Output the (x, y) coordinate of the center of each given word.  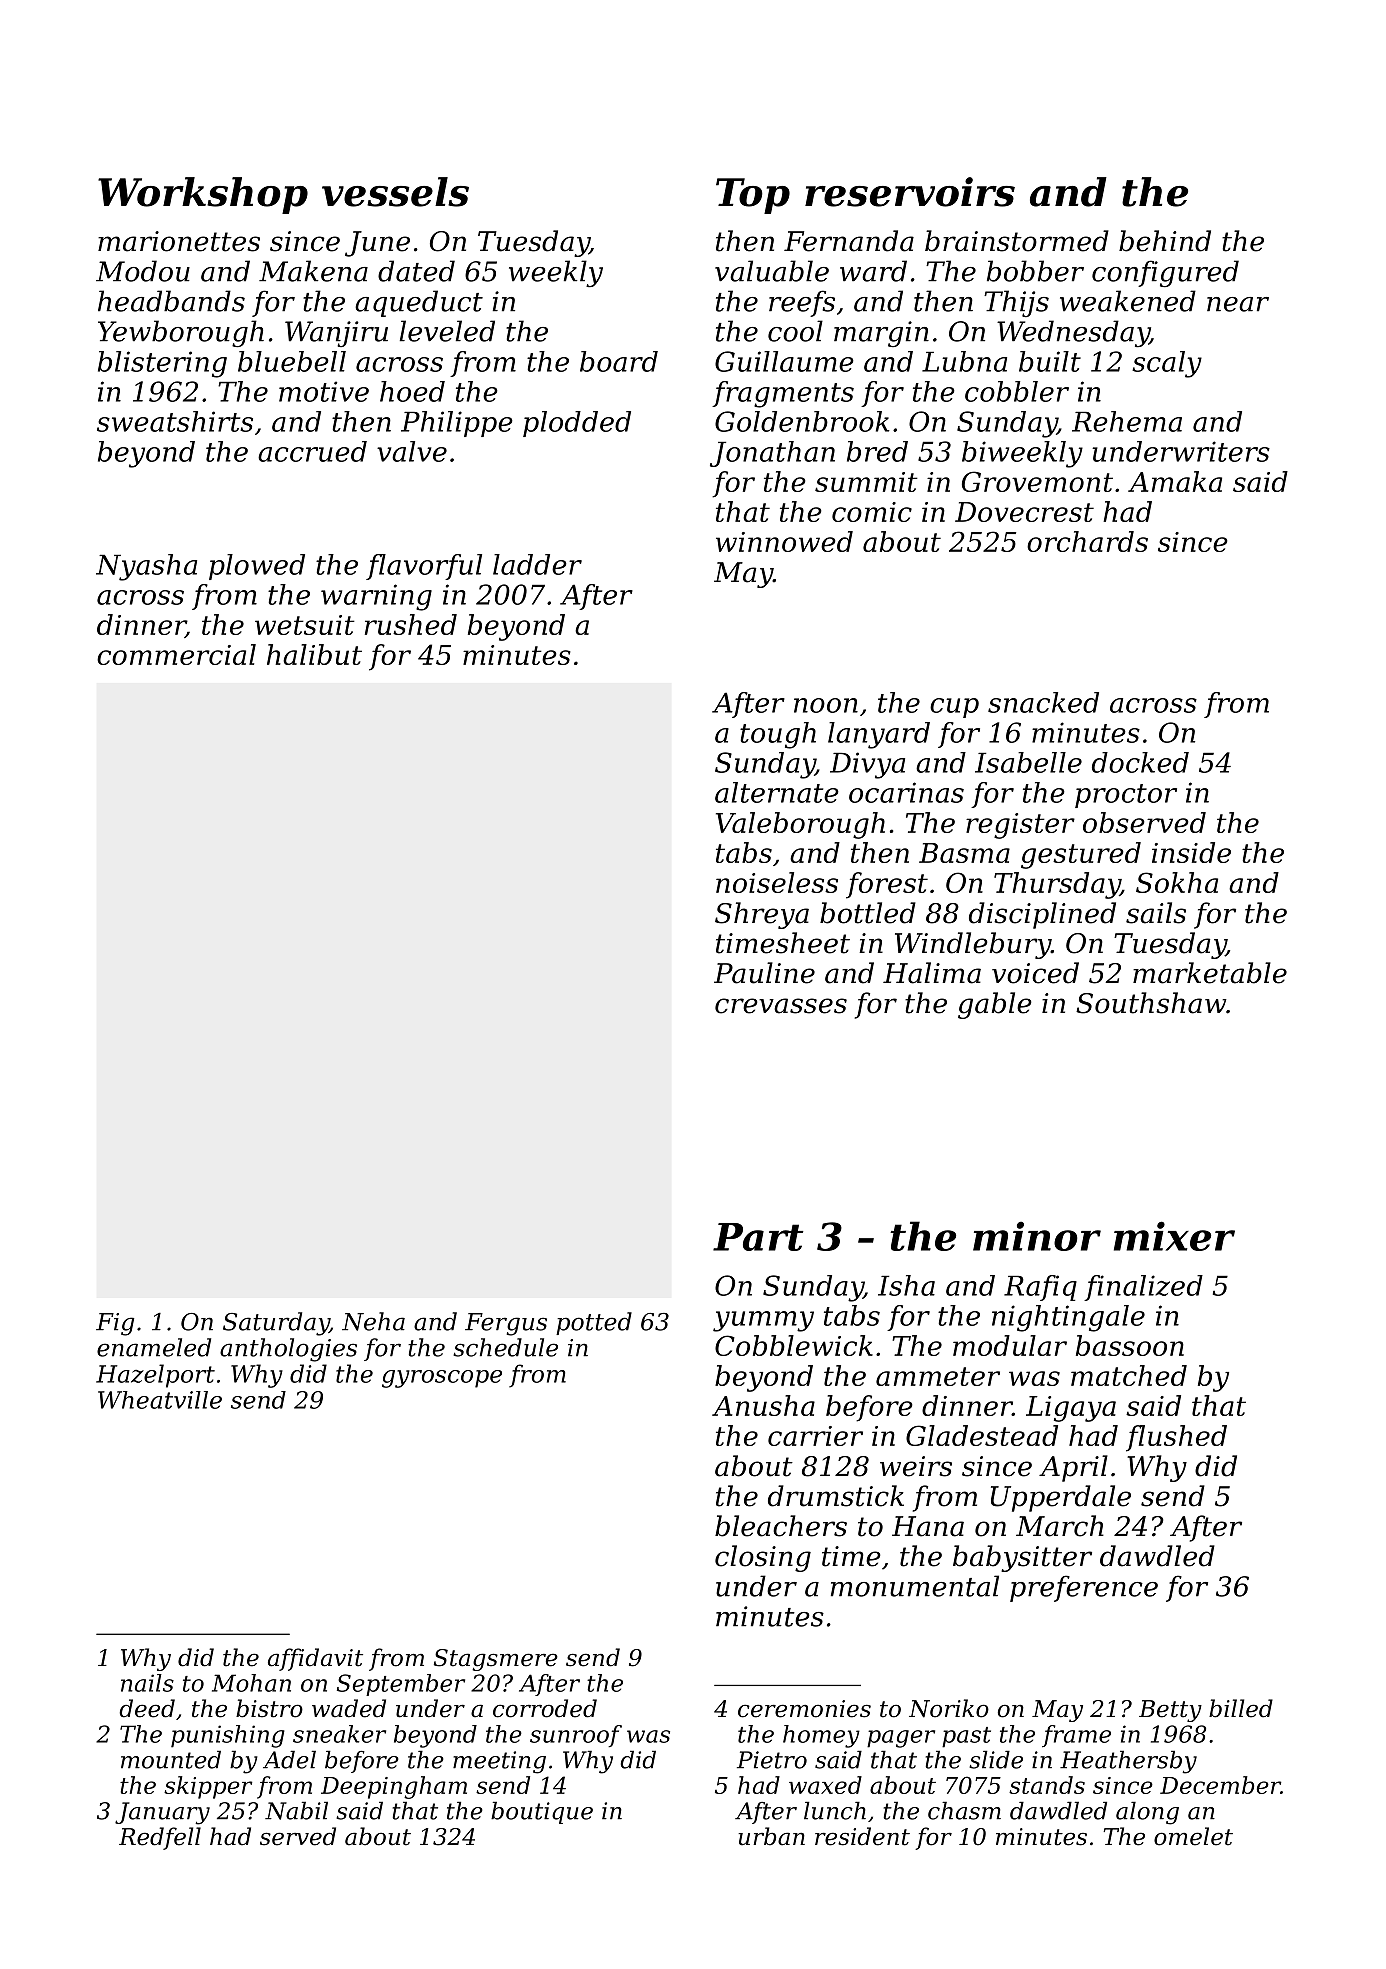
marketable (1210, 973)
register (1020, 826)
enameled (154, 1347)
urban (771, 1836)
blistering (162, 364)
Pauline (764, 973)
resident (862, 1836)
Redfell (160, 1838)
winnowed (784, 541)
